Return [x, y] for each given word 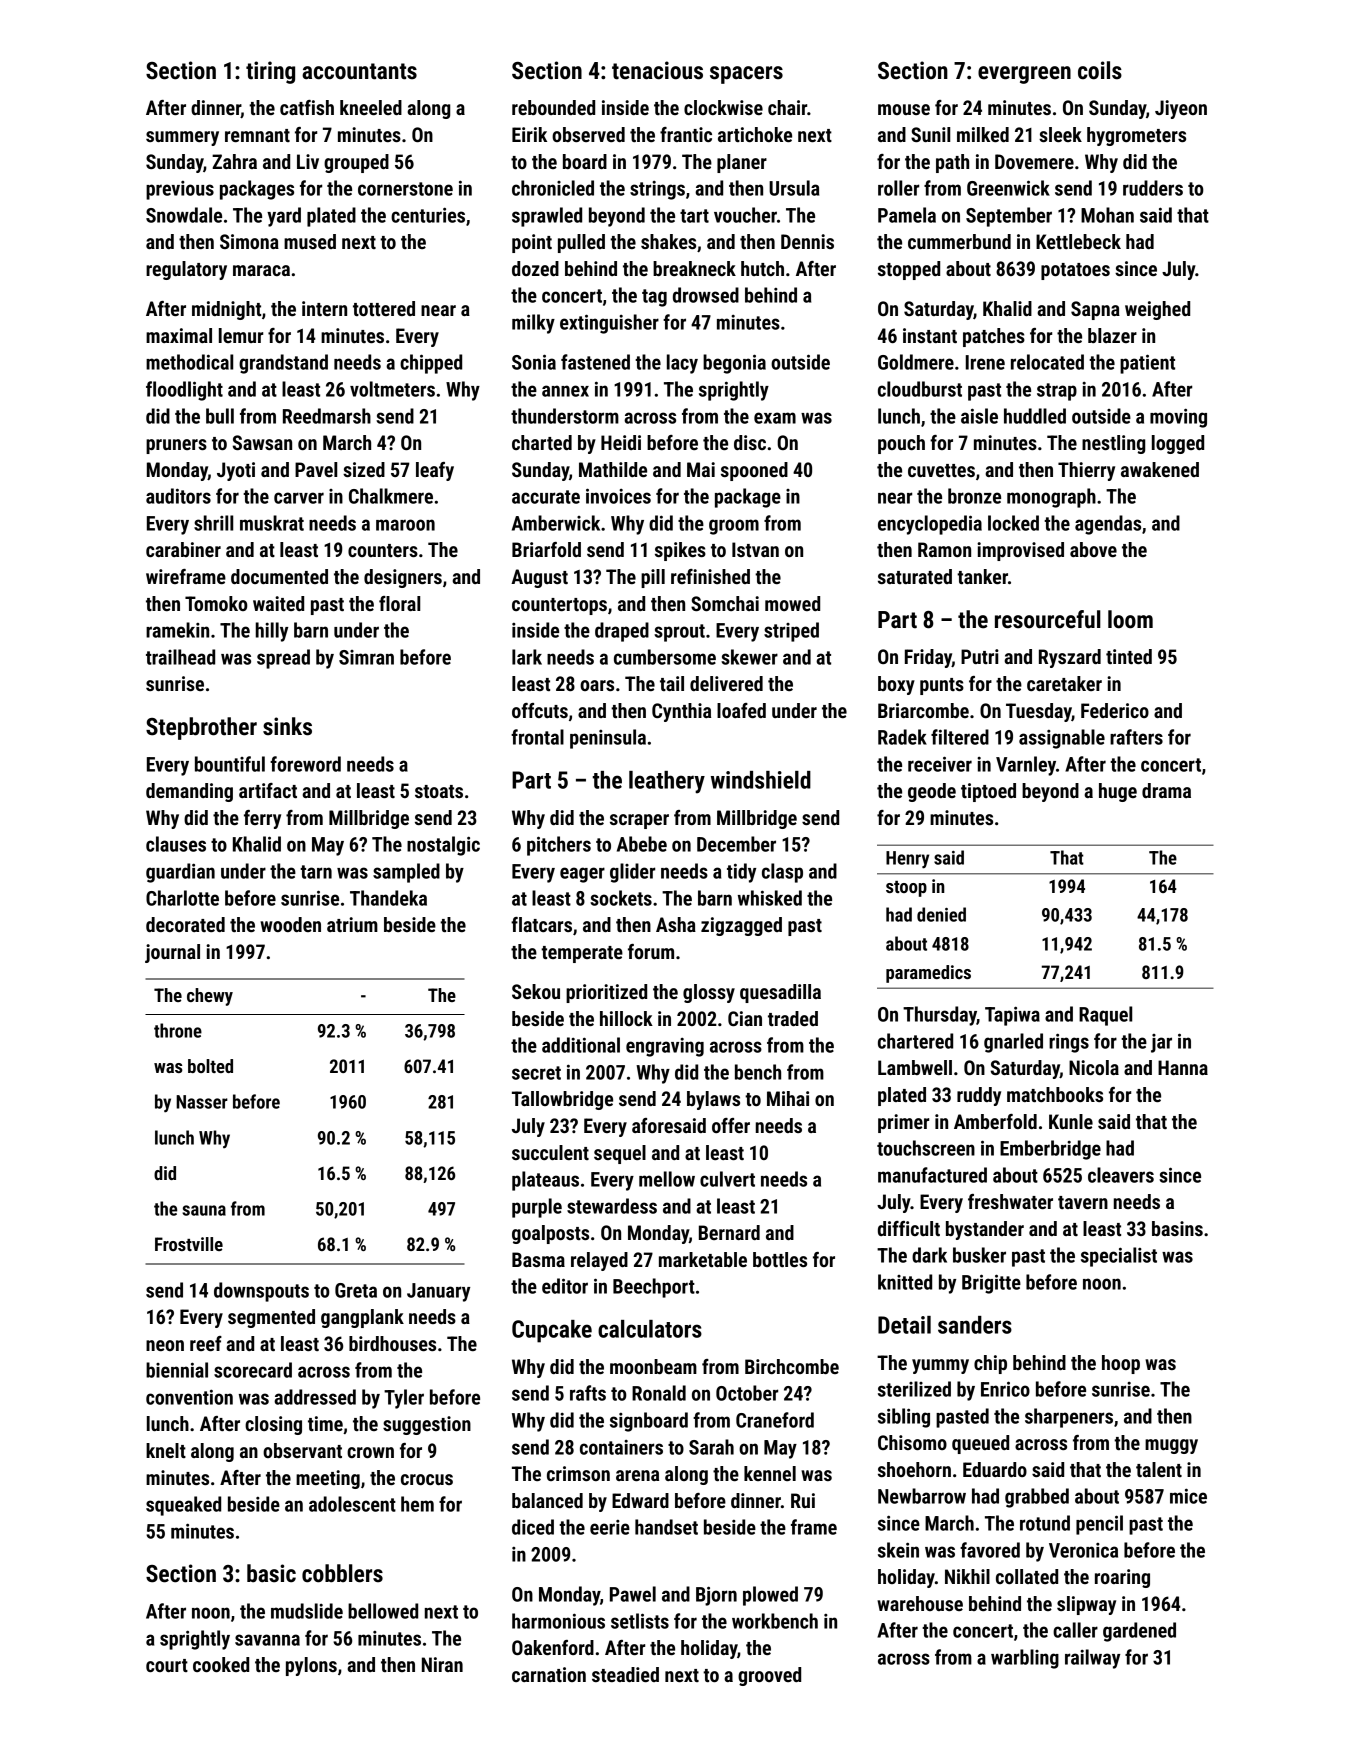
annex [565, 391]
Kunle [1071, 1121]
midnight [226, 310]
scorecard [253, 1370]
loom [1130, 619]
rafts [588, 1393]
